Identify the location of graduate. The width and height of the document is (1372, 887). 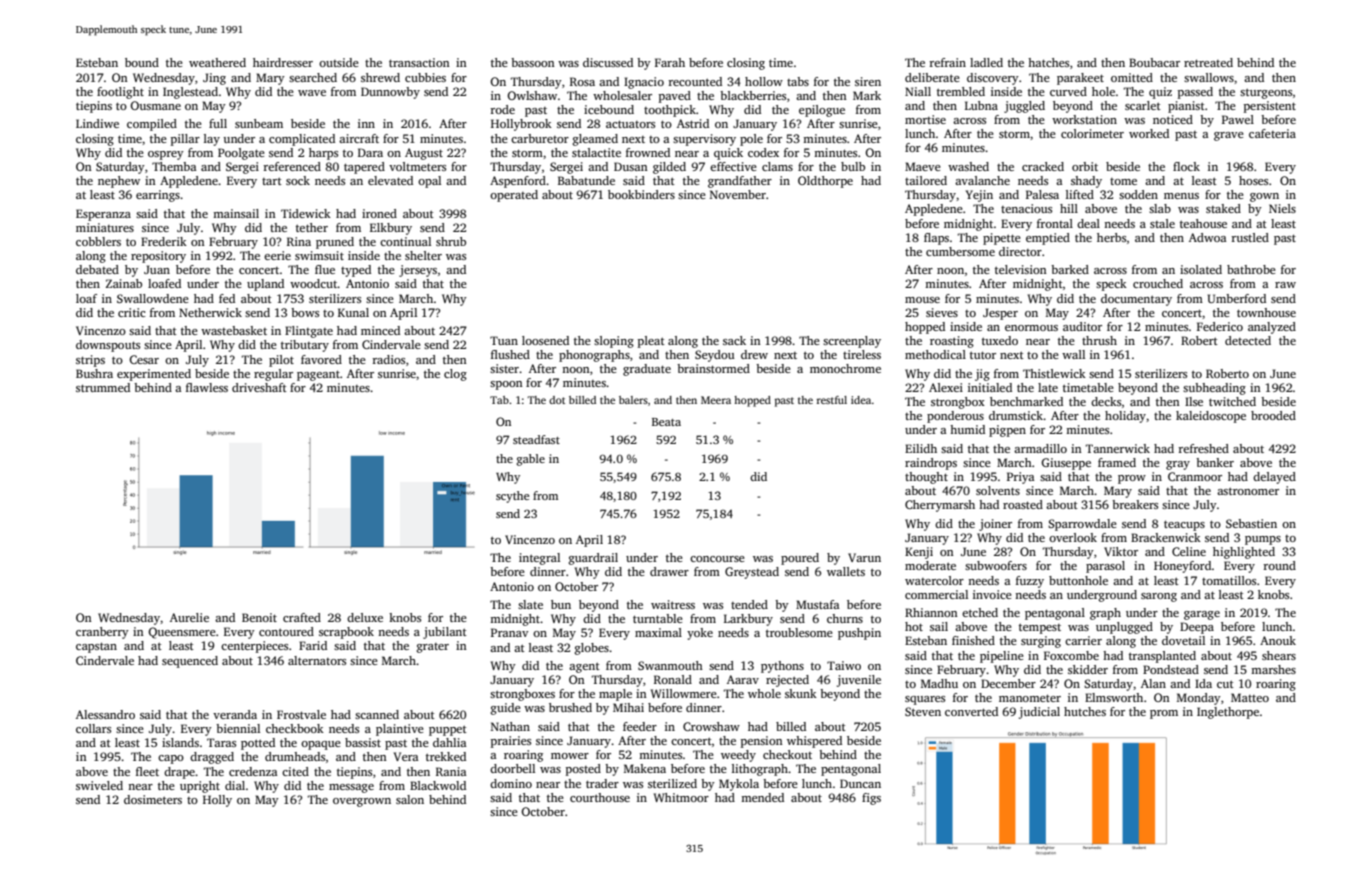
(647, 370).
